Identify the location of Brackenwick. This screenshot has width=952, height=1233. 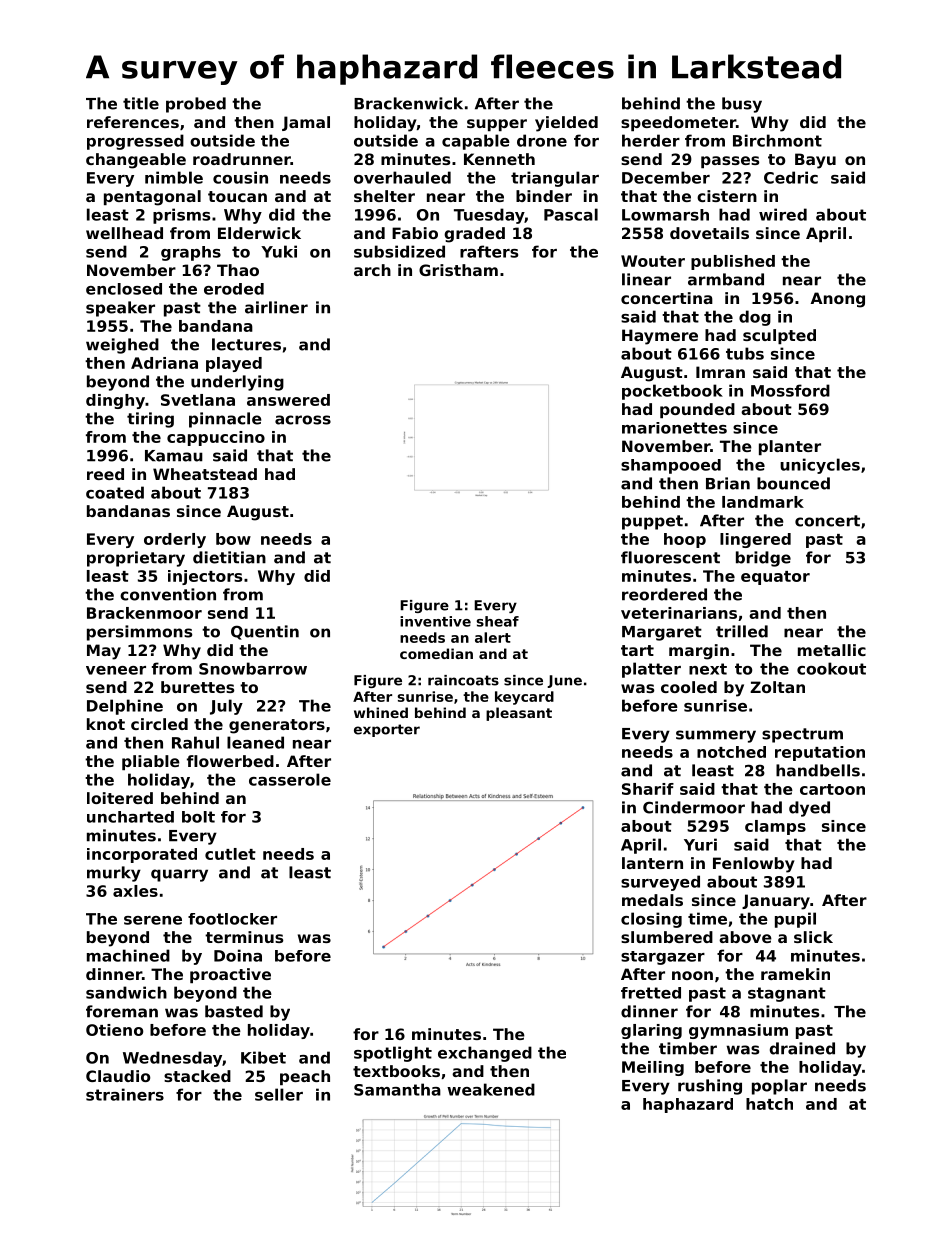
(408, 103).
